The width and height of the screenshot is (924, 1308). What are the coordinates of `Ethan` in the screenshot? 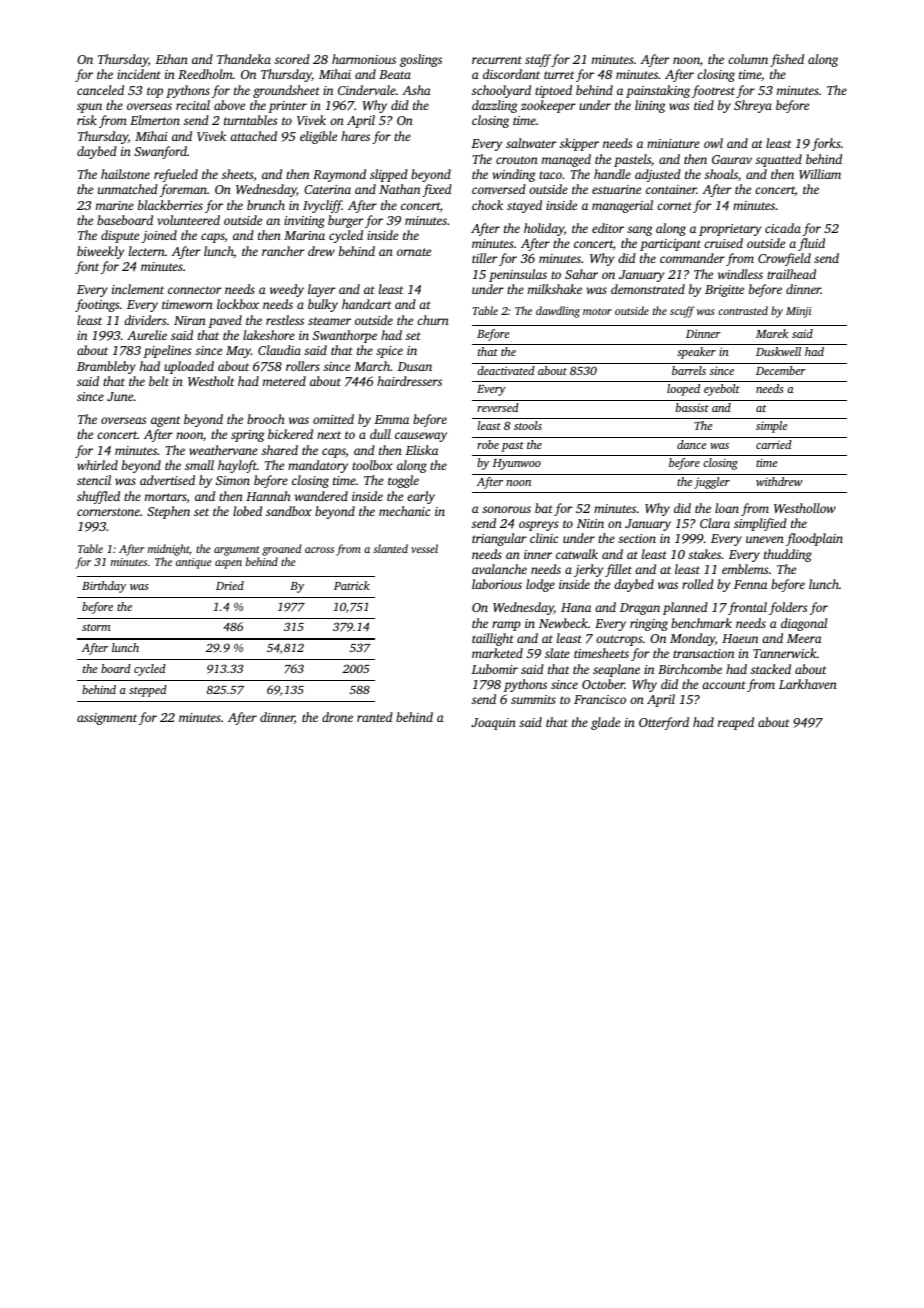 It's located at (171, 59).
